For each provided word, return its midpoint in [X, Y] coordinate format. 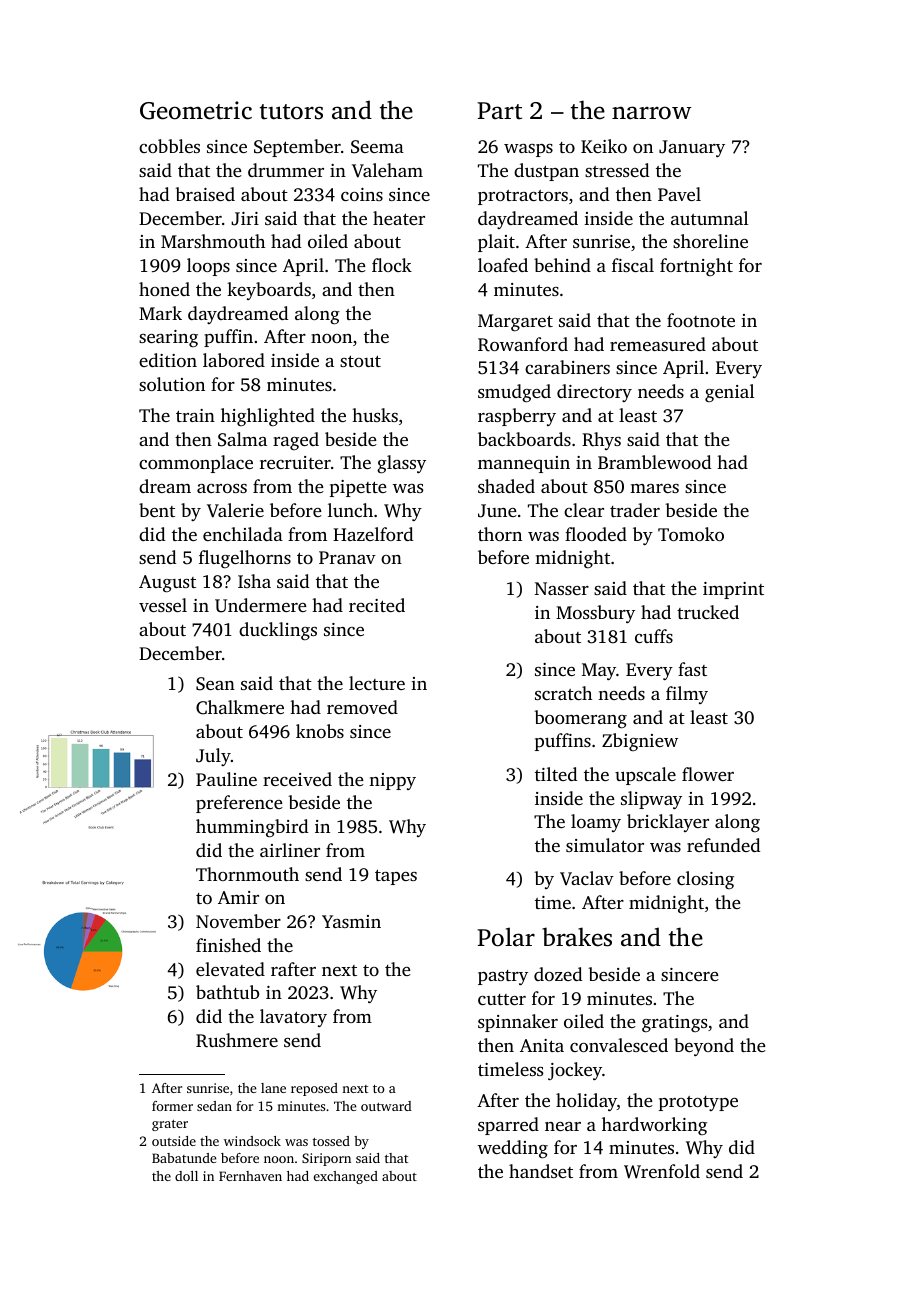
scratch [563, 693]
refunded [723, 845]
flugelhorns [245, 559]
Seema [377, 147]
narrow [651, 113]
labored [234, 360]
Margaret [515, 322]
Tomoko [691, 534]
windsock [252, 1141]
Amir [238, 897]
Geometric [196, 110]
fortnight [696, 267]
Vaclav [587, 878]
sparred [508, 1126]
